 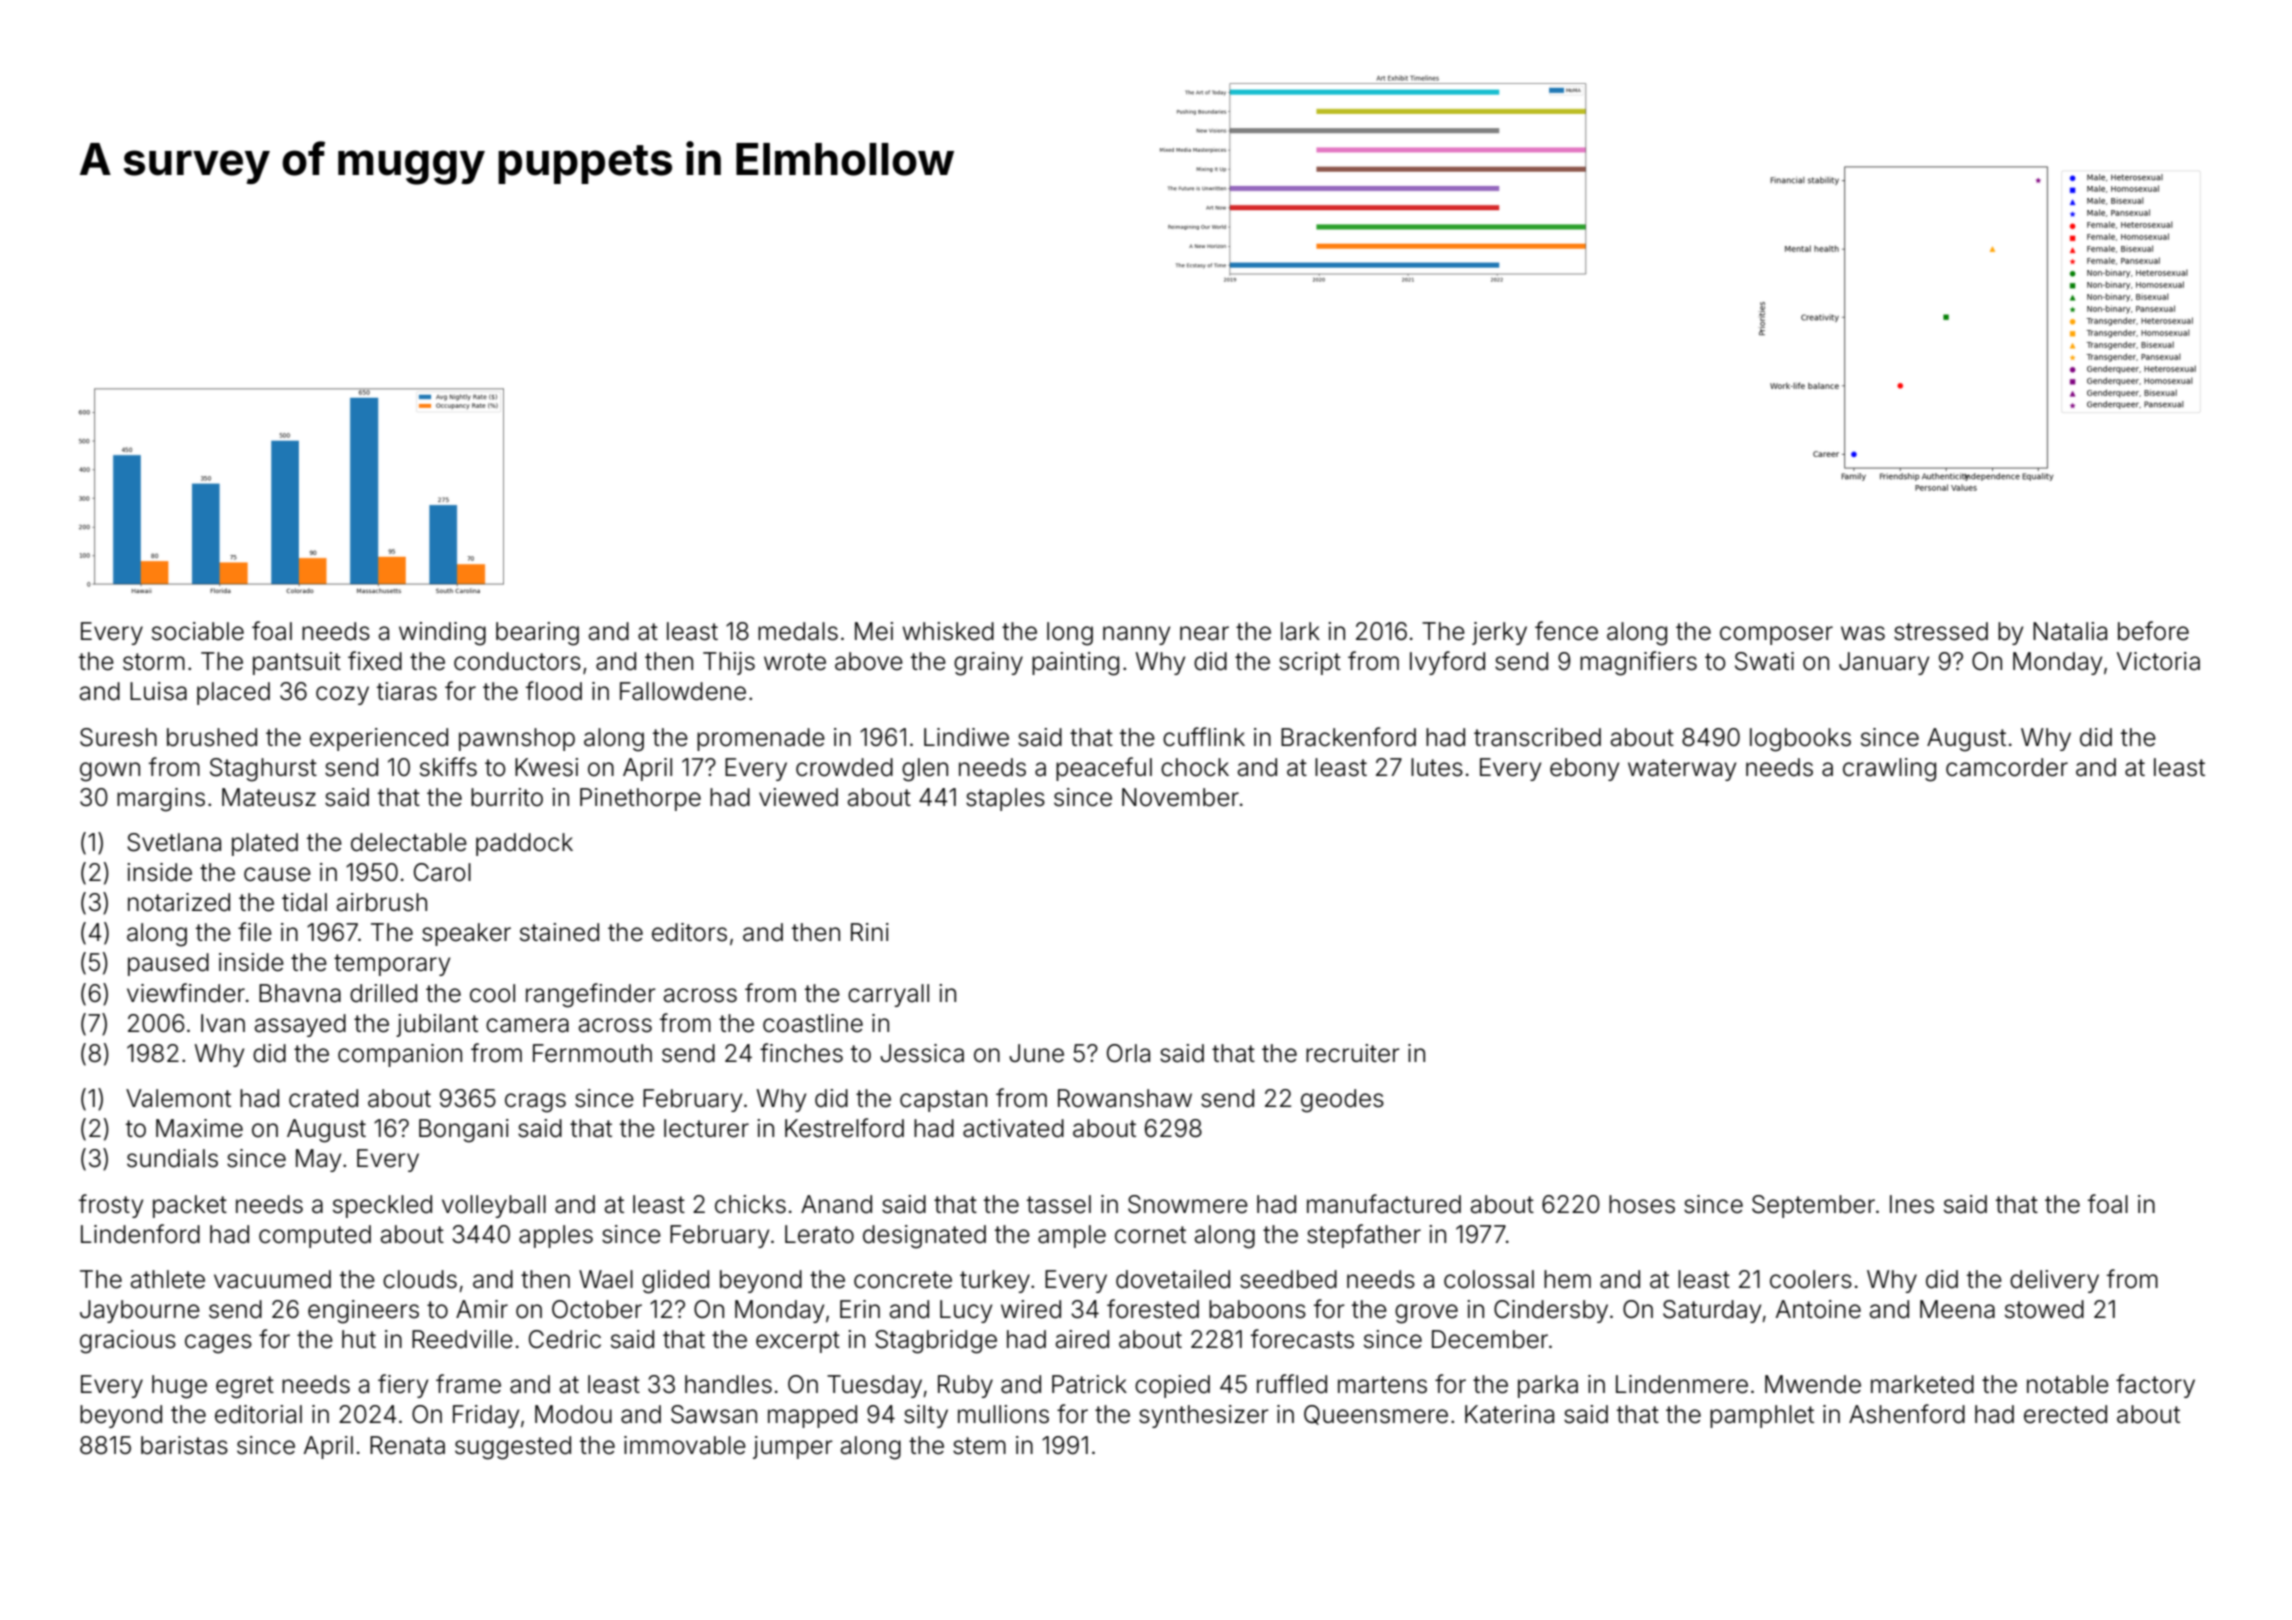 I want to click on erected, so click(x=2065, y=1414).
